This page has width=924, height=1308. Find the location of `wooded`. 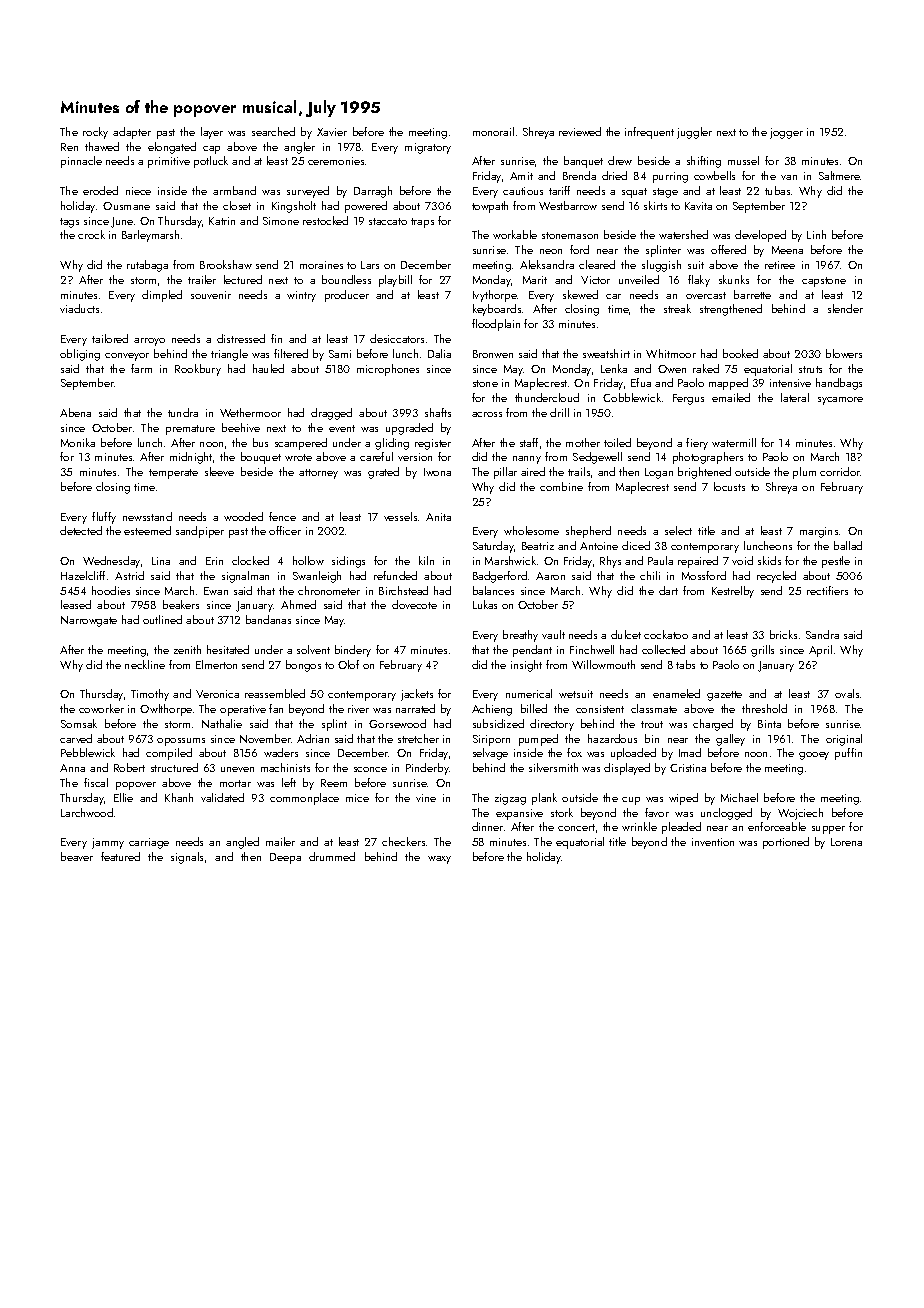

wooded is located at coordinates (243, 516).
